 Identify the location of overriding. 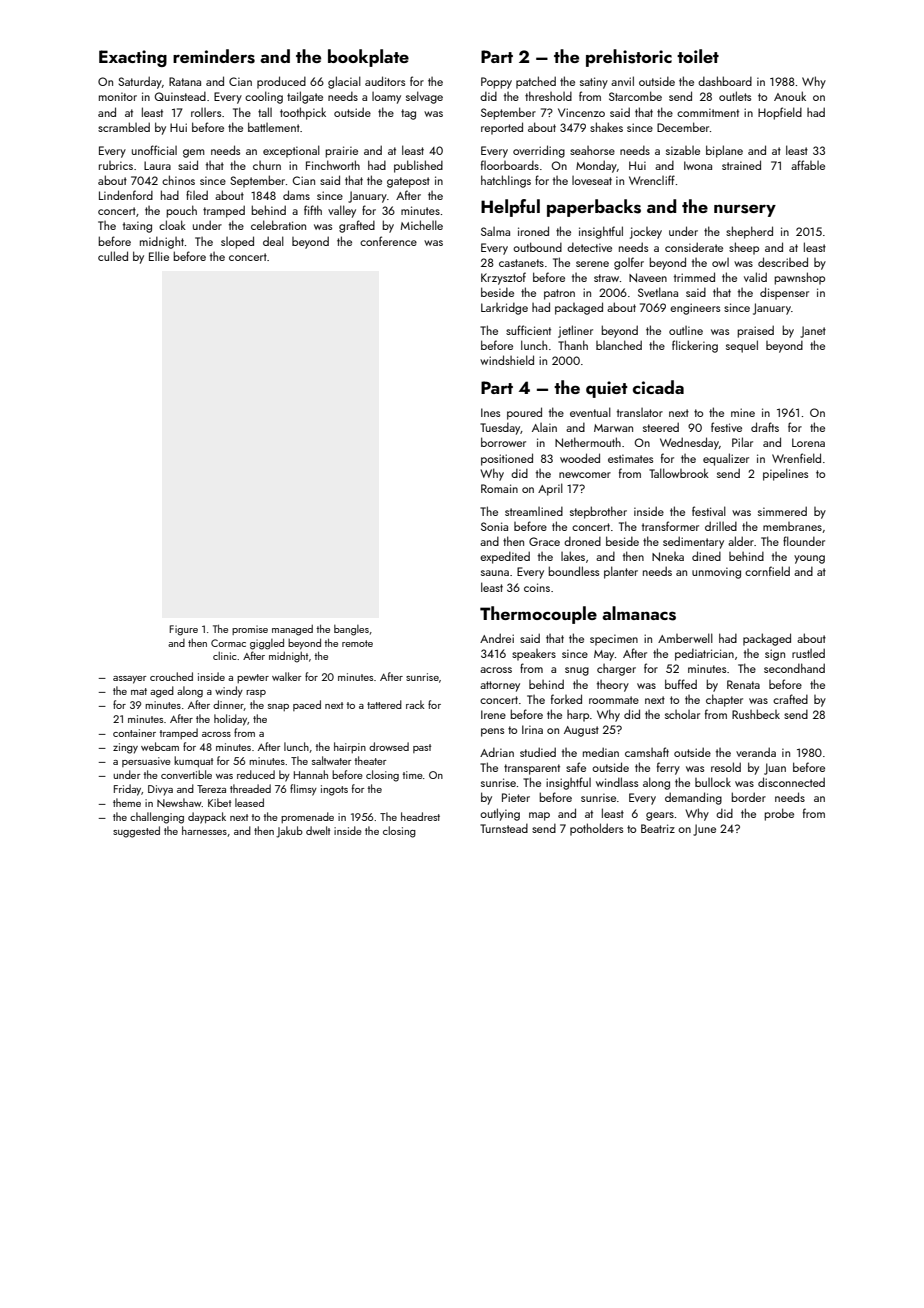
(539, 151).
